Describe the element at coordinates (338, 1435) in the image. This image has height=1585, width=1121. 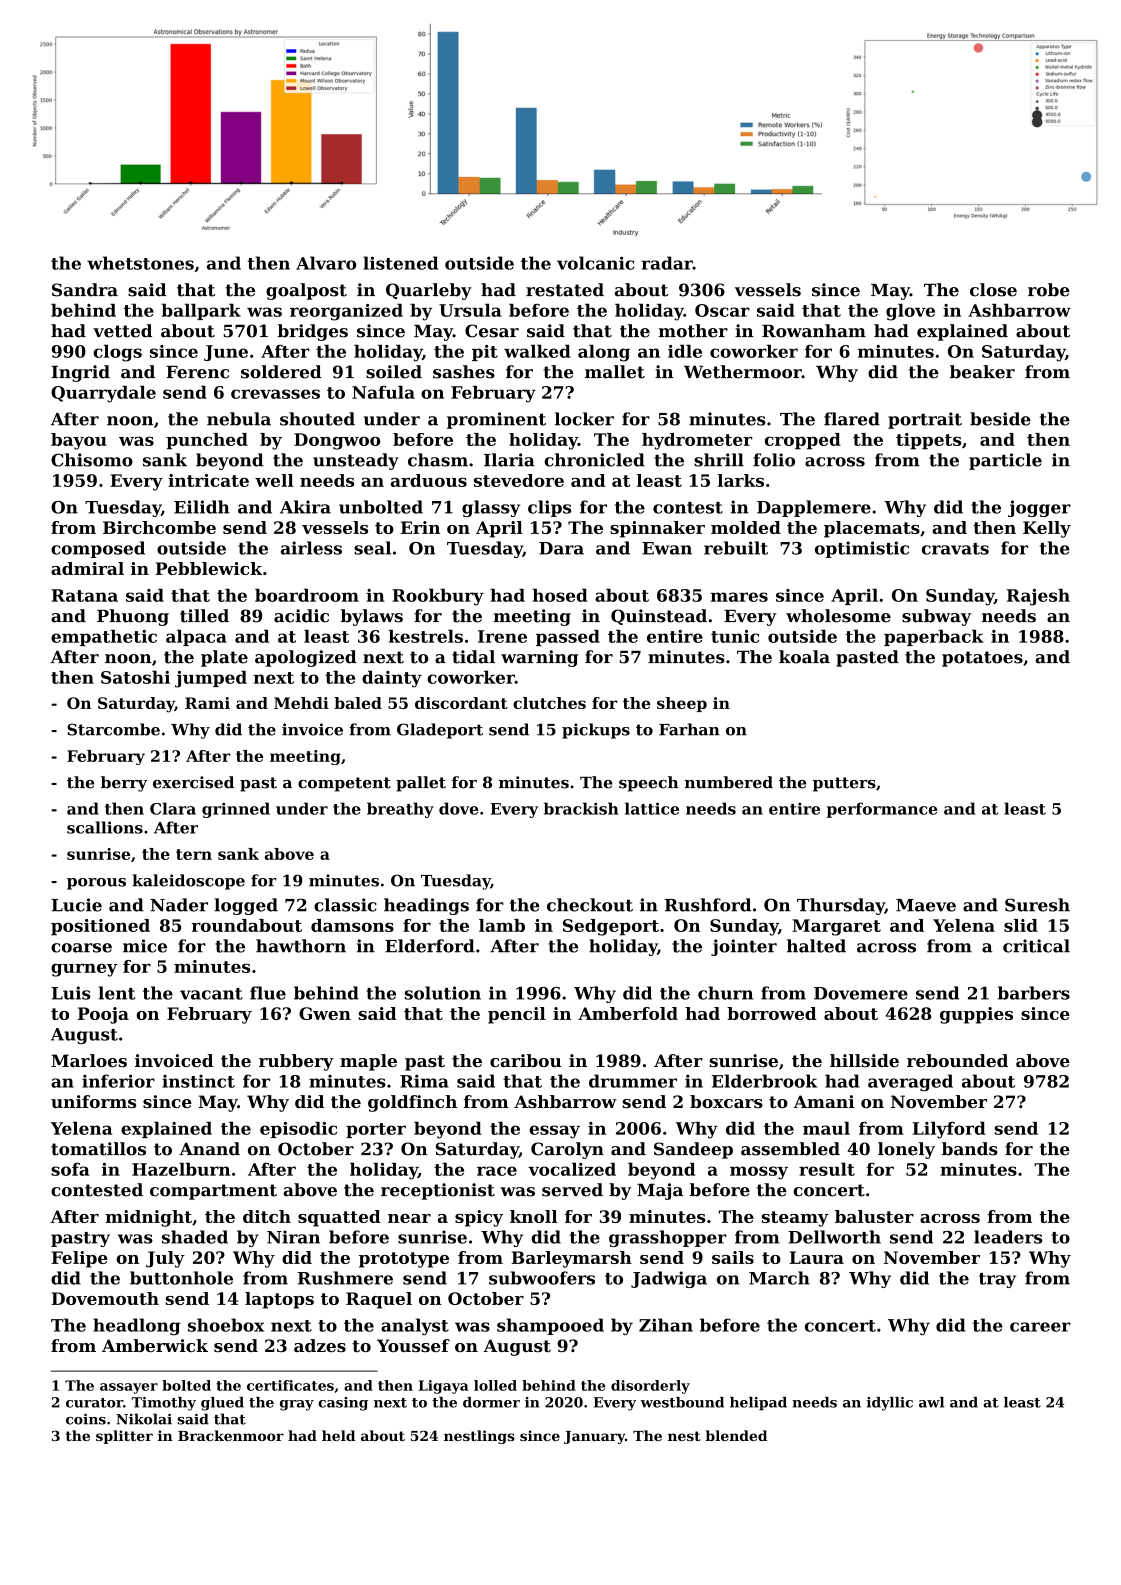
I see `held` at that location.
